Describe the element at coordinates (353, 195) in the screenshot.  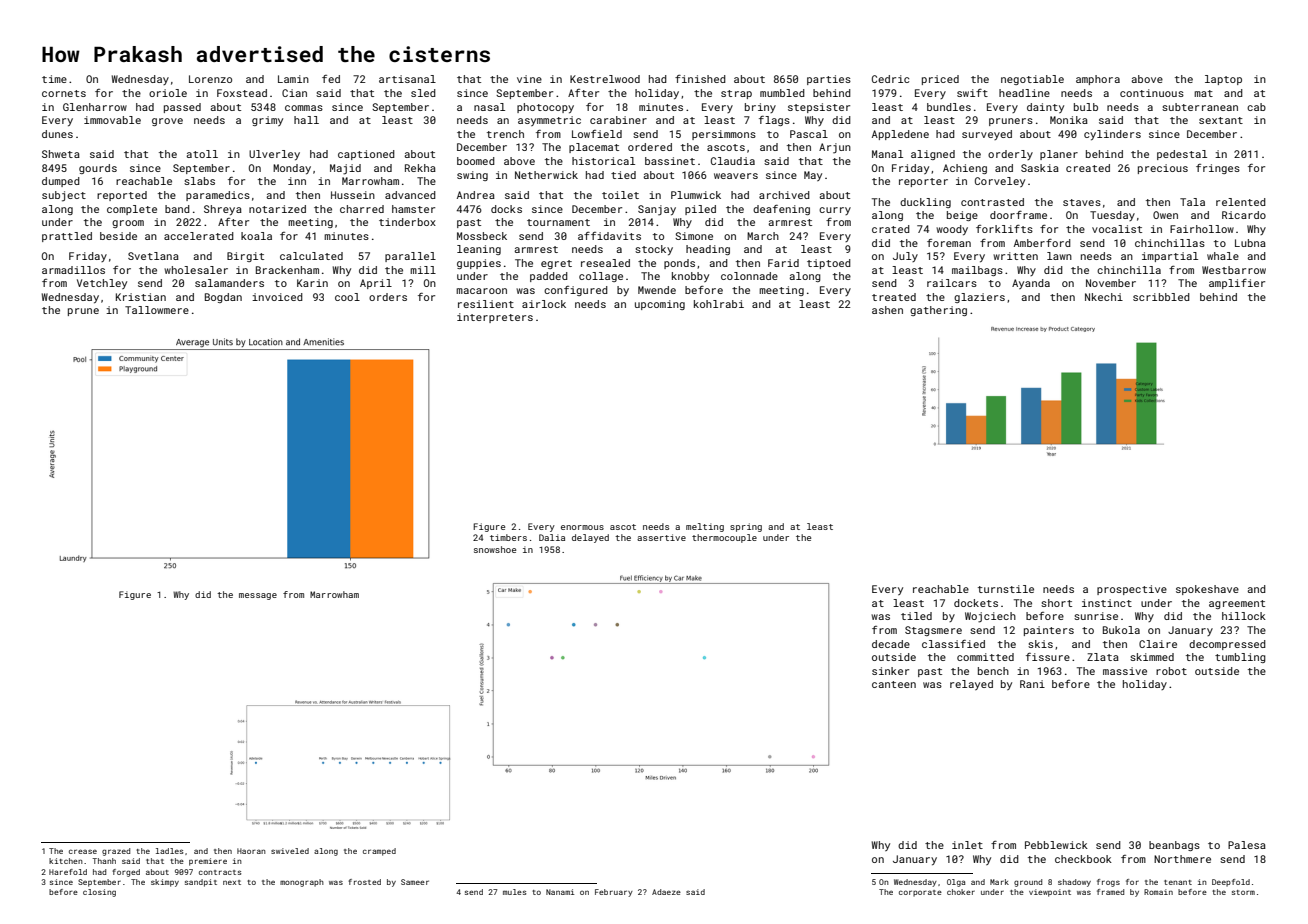
I see `Hussein` at that location.
